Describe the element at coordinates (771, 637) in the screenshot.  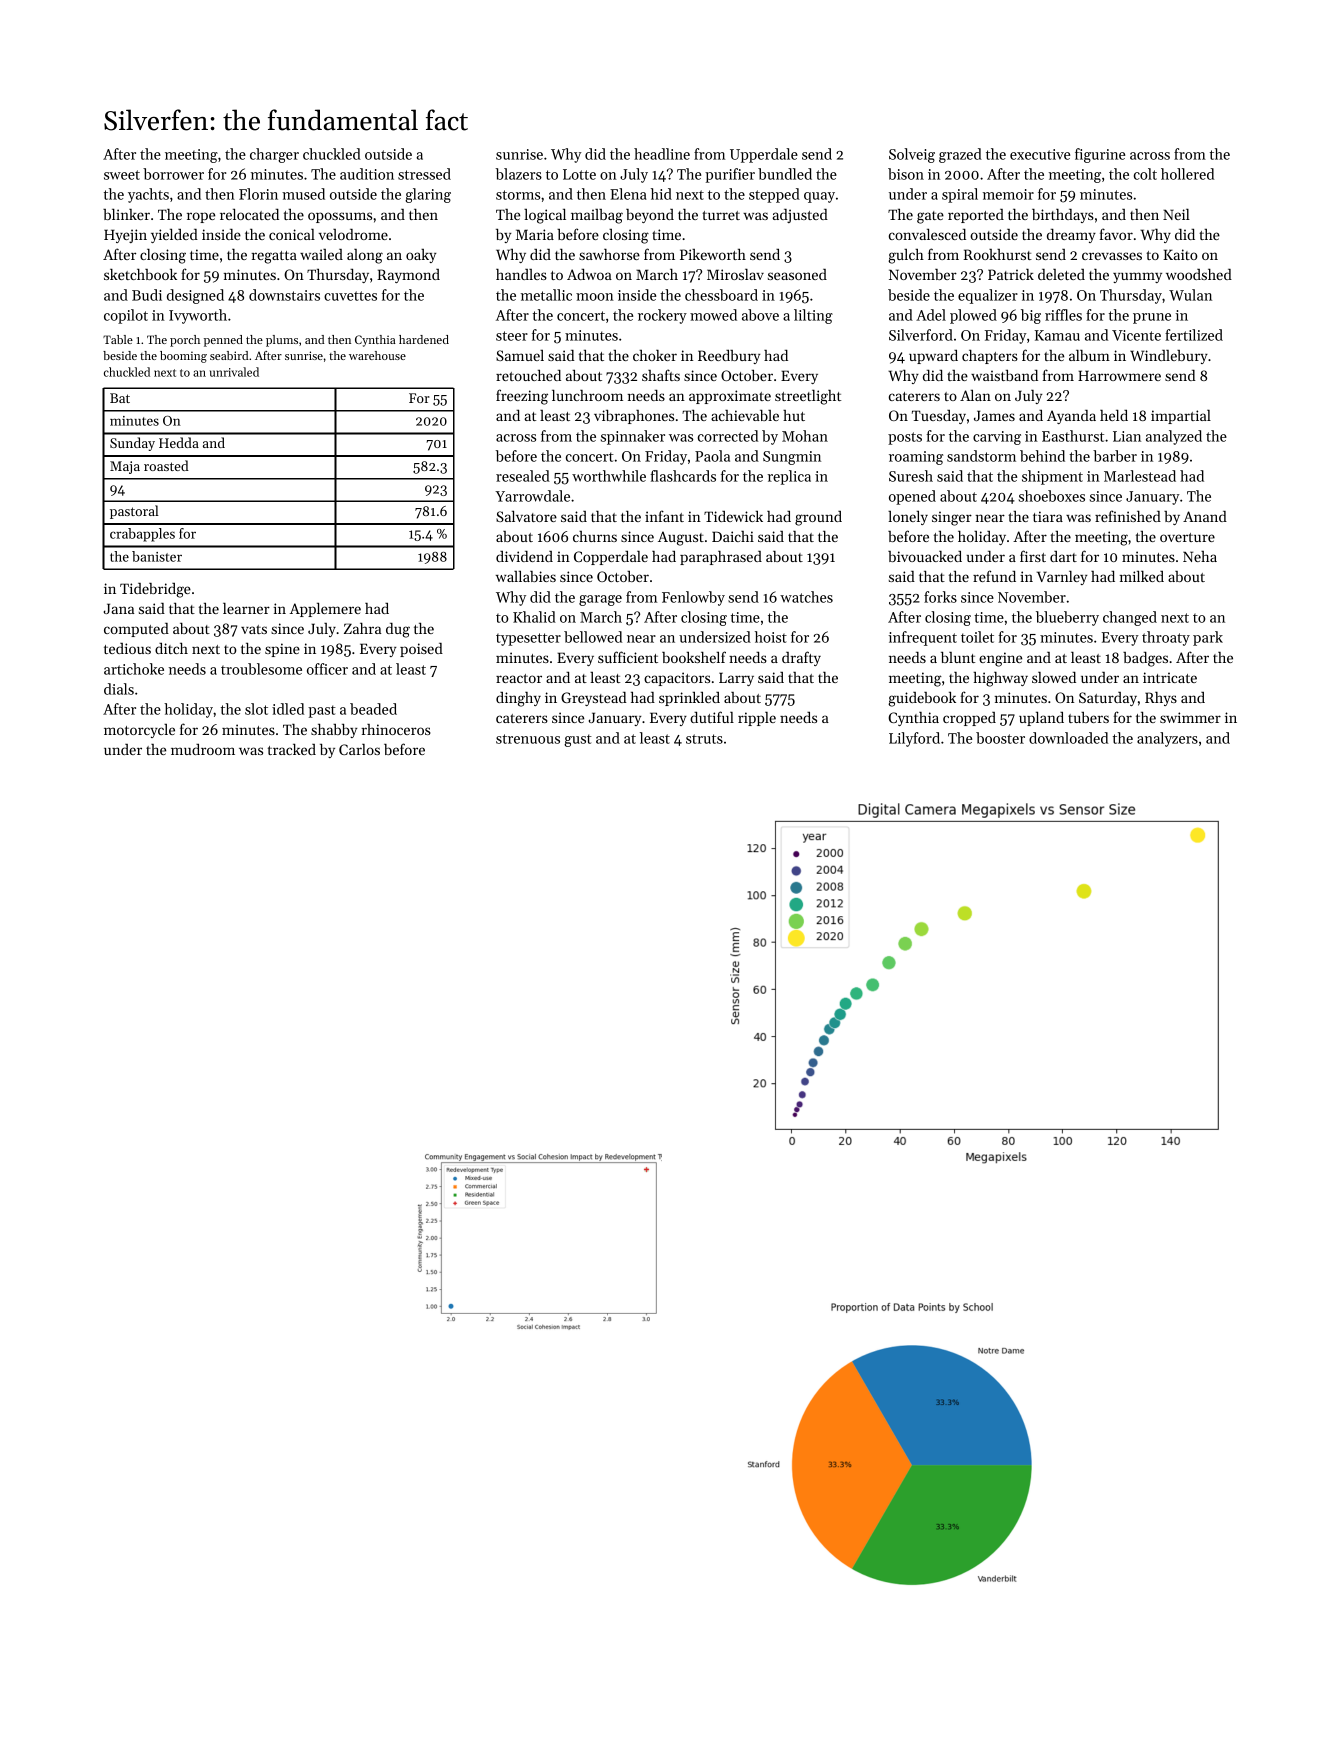
I see `hoist` at that location.
